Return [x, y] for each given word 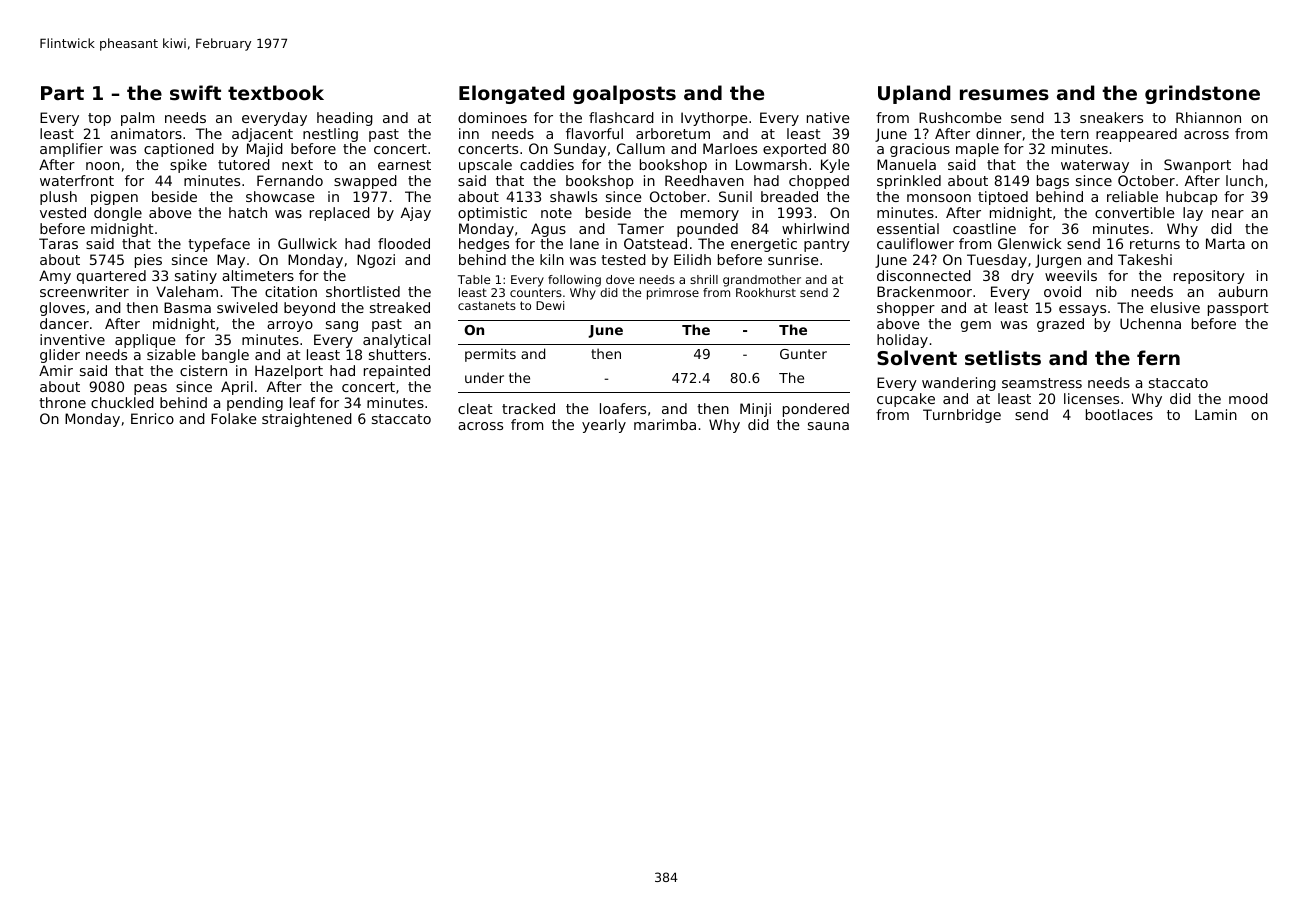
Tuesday [997, 261]
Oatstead [655, 243]
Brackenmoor [924, 291]
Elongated [512, 94]
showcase [280, 196]
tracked [528, 408]
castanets [487, 305]
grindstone [1202, 94]
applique [145, 341]
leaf [303, 402]
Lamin [1216, 414]
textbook [276, 92]
